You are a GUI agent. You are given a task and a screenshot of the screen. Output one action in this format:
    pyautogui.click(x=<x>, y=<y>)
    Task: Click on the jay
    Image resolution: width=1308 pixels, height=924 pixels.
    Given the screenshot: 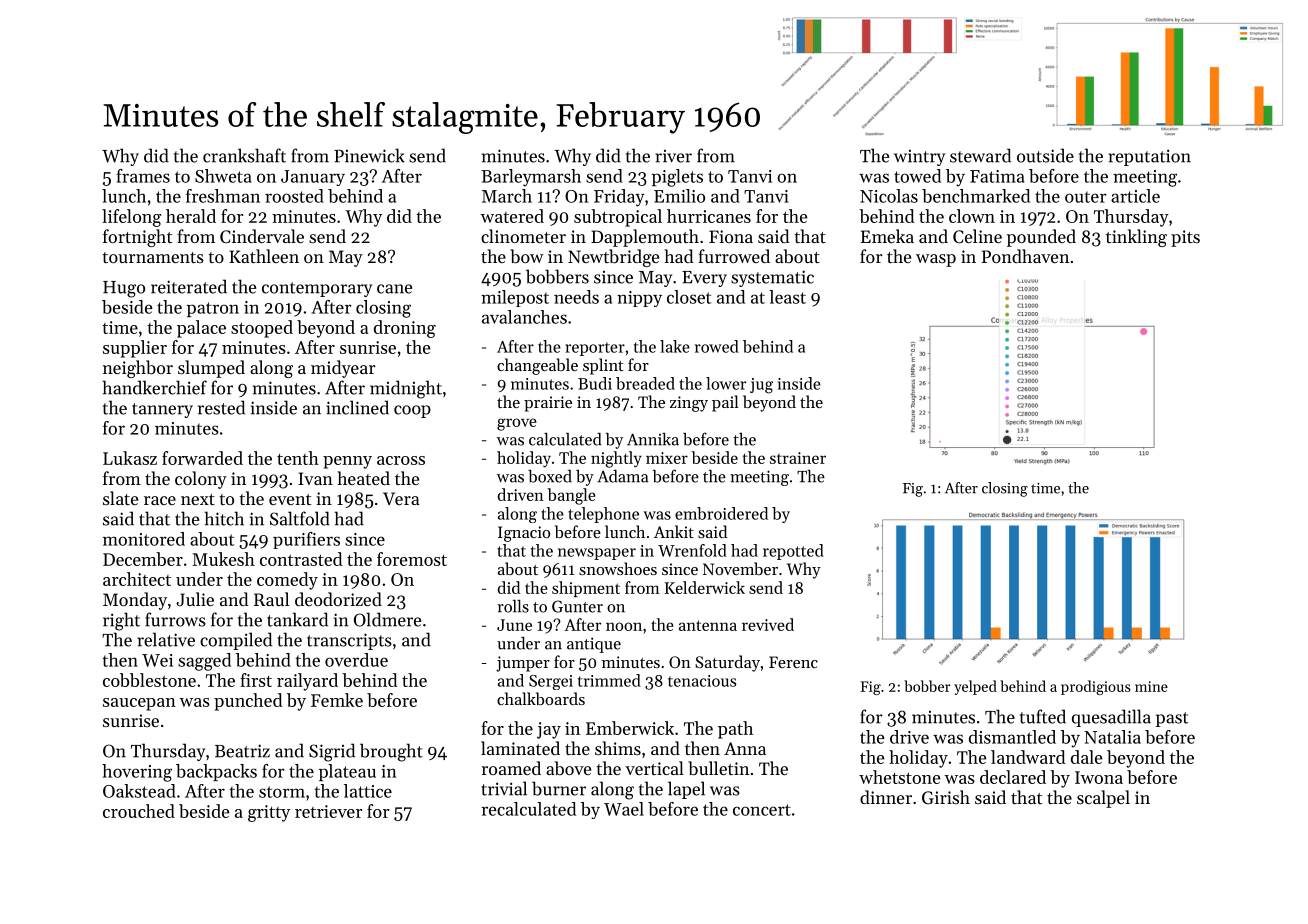 What is the action you would take?
    pyautogui.click(x=549, y=730)
